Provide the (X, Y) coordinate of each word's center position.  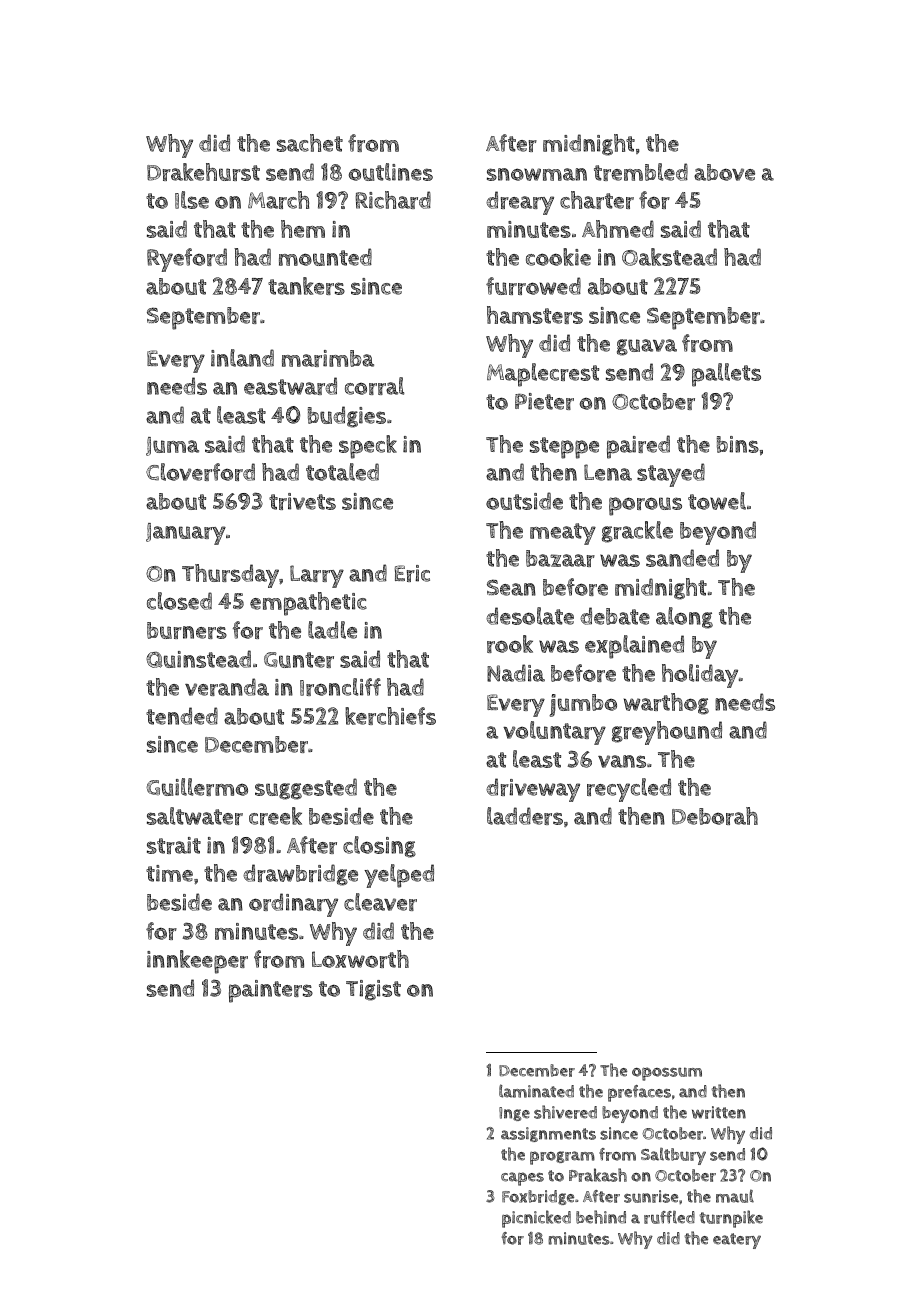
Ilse (192, 200)
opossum (667, 1074)
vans (622, 761)
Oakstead (669, 257)
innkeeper (197, 962)
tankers (306, 286)
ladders (525, 816)
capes (522, 1179)
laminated (536, 1091)
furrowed (533, 286)
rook (510, 644)
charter (597, 200)
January (186, 534)
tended (182, 716)
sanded (682, 558)
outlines (391, 172)
